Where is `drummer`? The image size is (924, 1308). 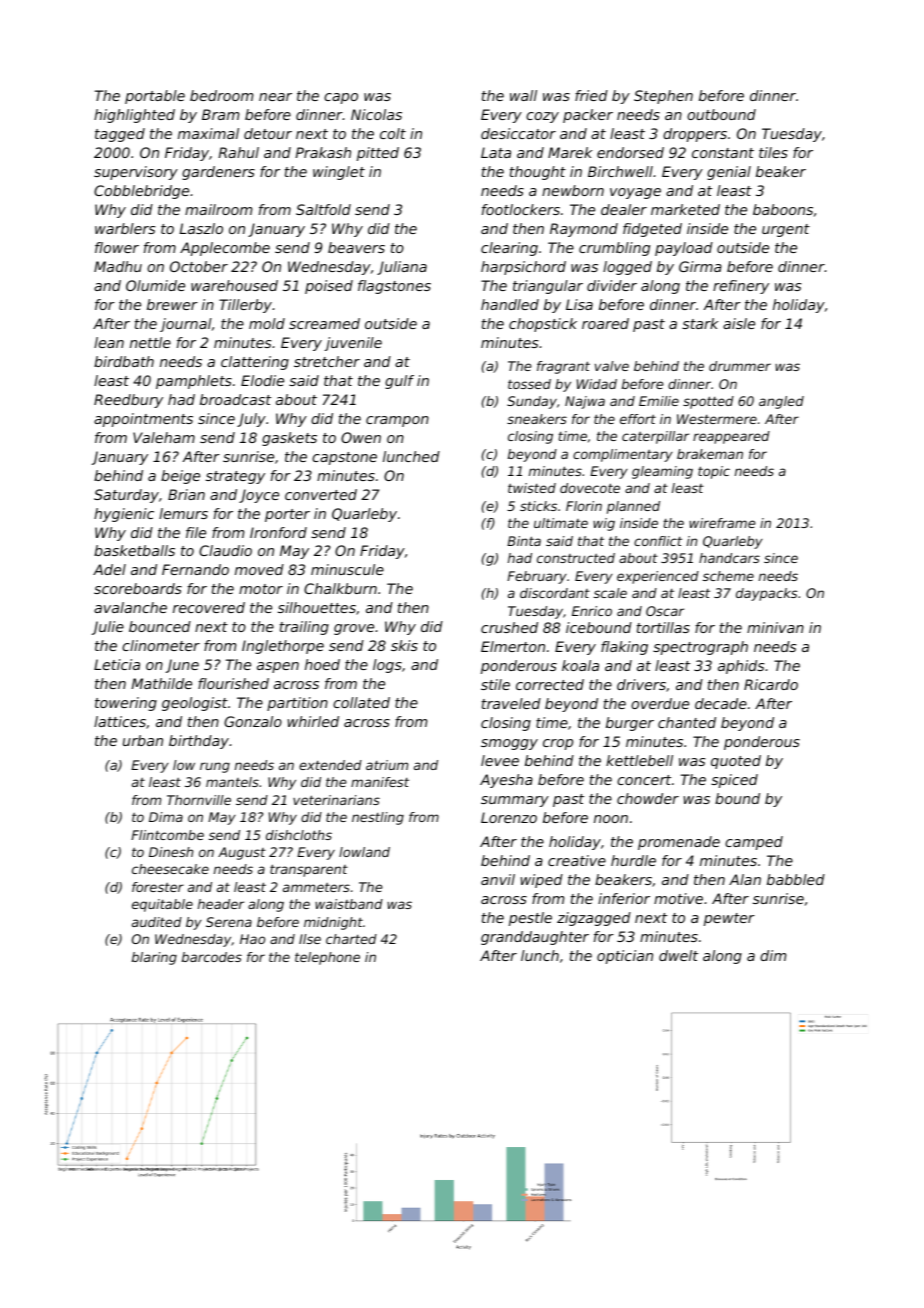
drummer is located at coordinates (740, 366).
